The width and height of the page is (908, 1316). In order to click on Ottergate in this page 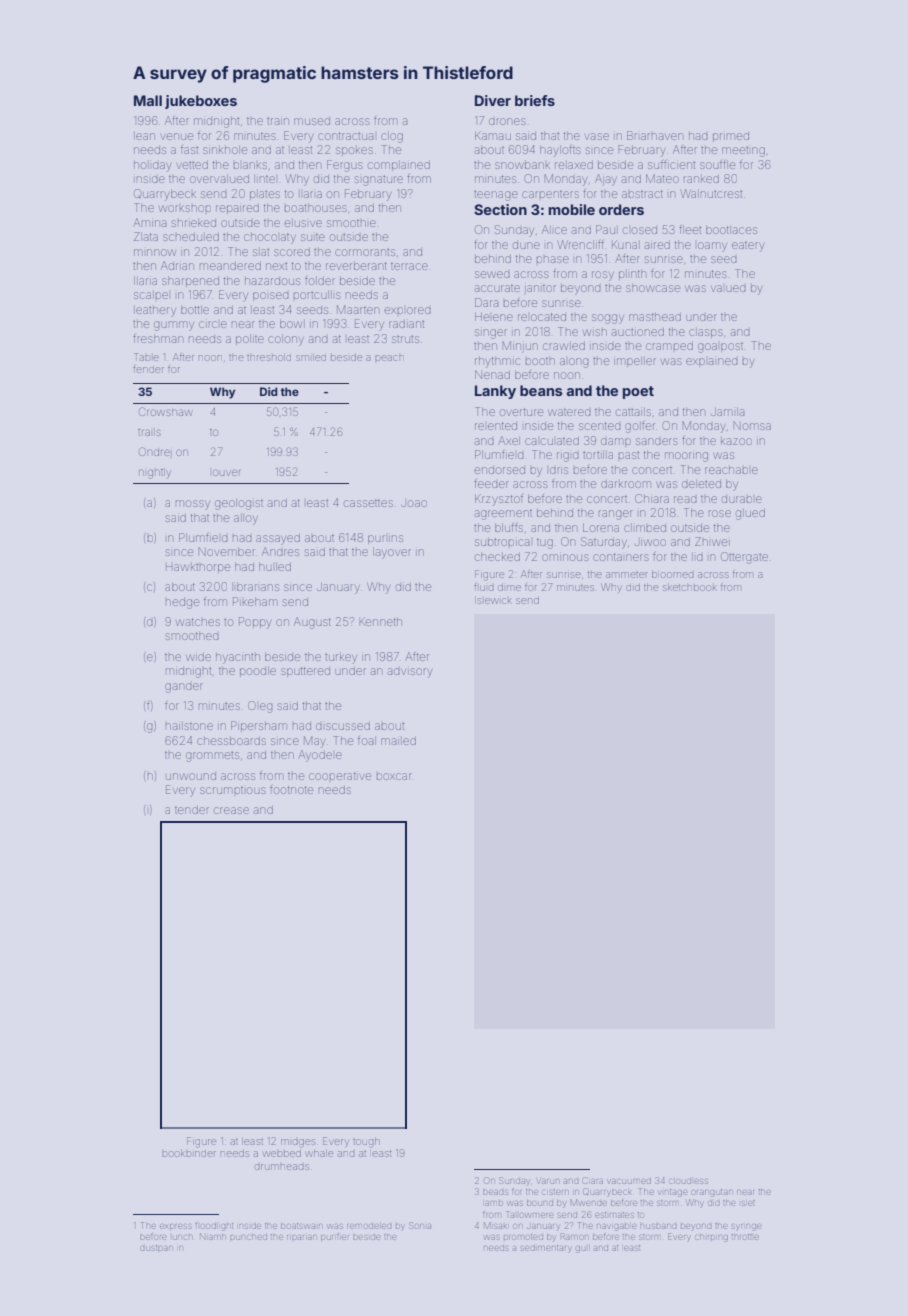, I will do `click(744, 558)`.
